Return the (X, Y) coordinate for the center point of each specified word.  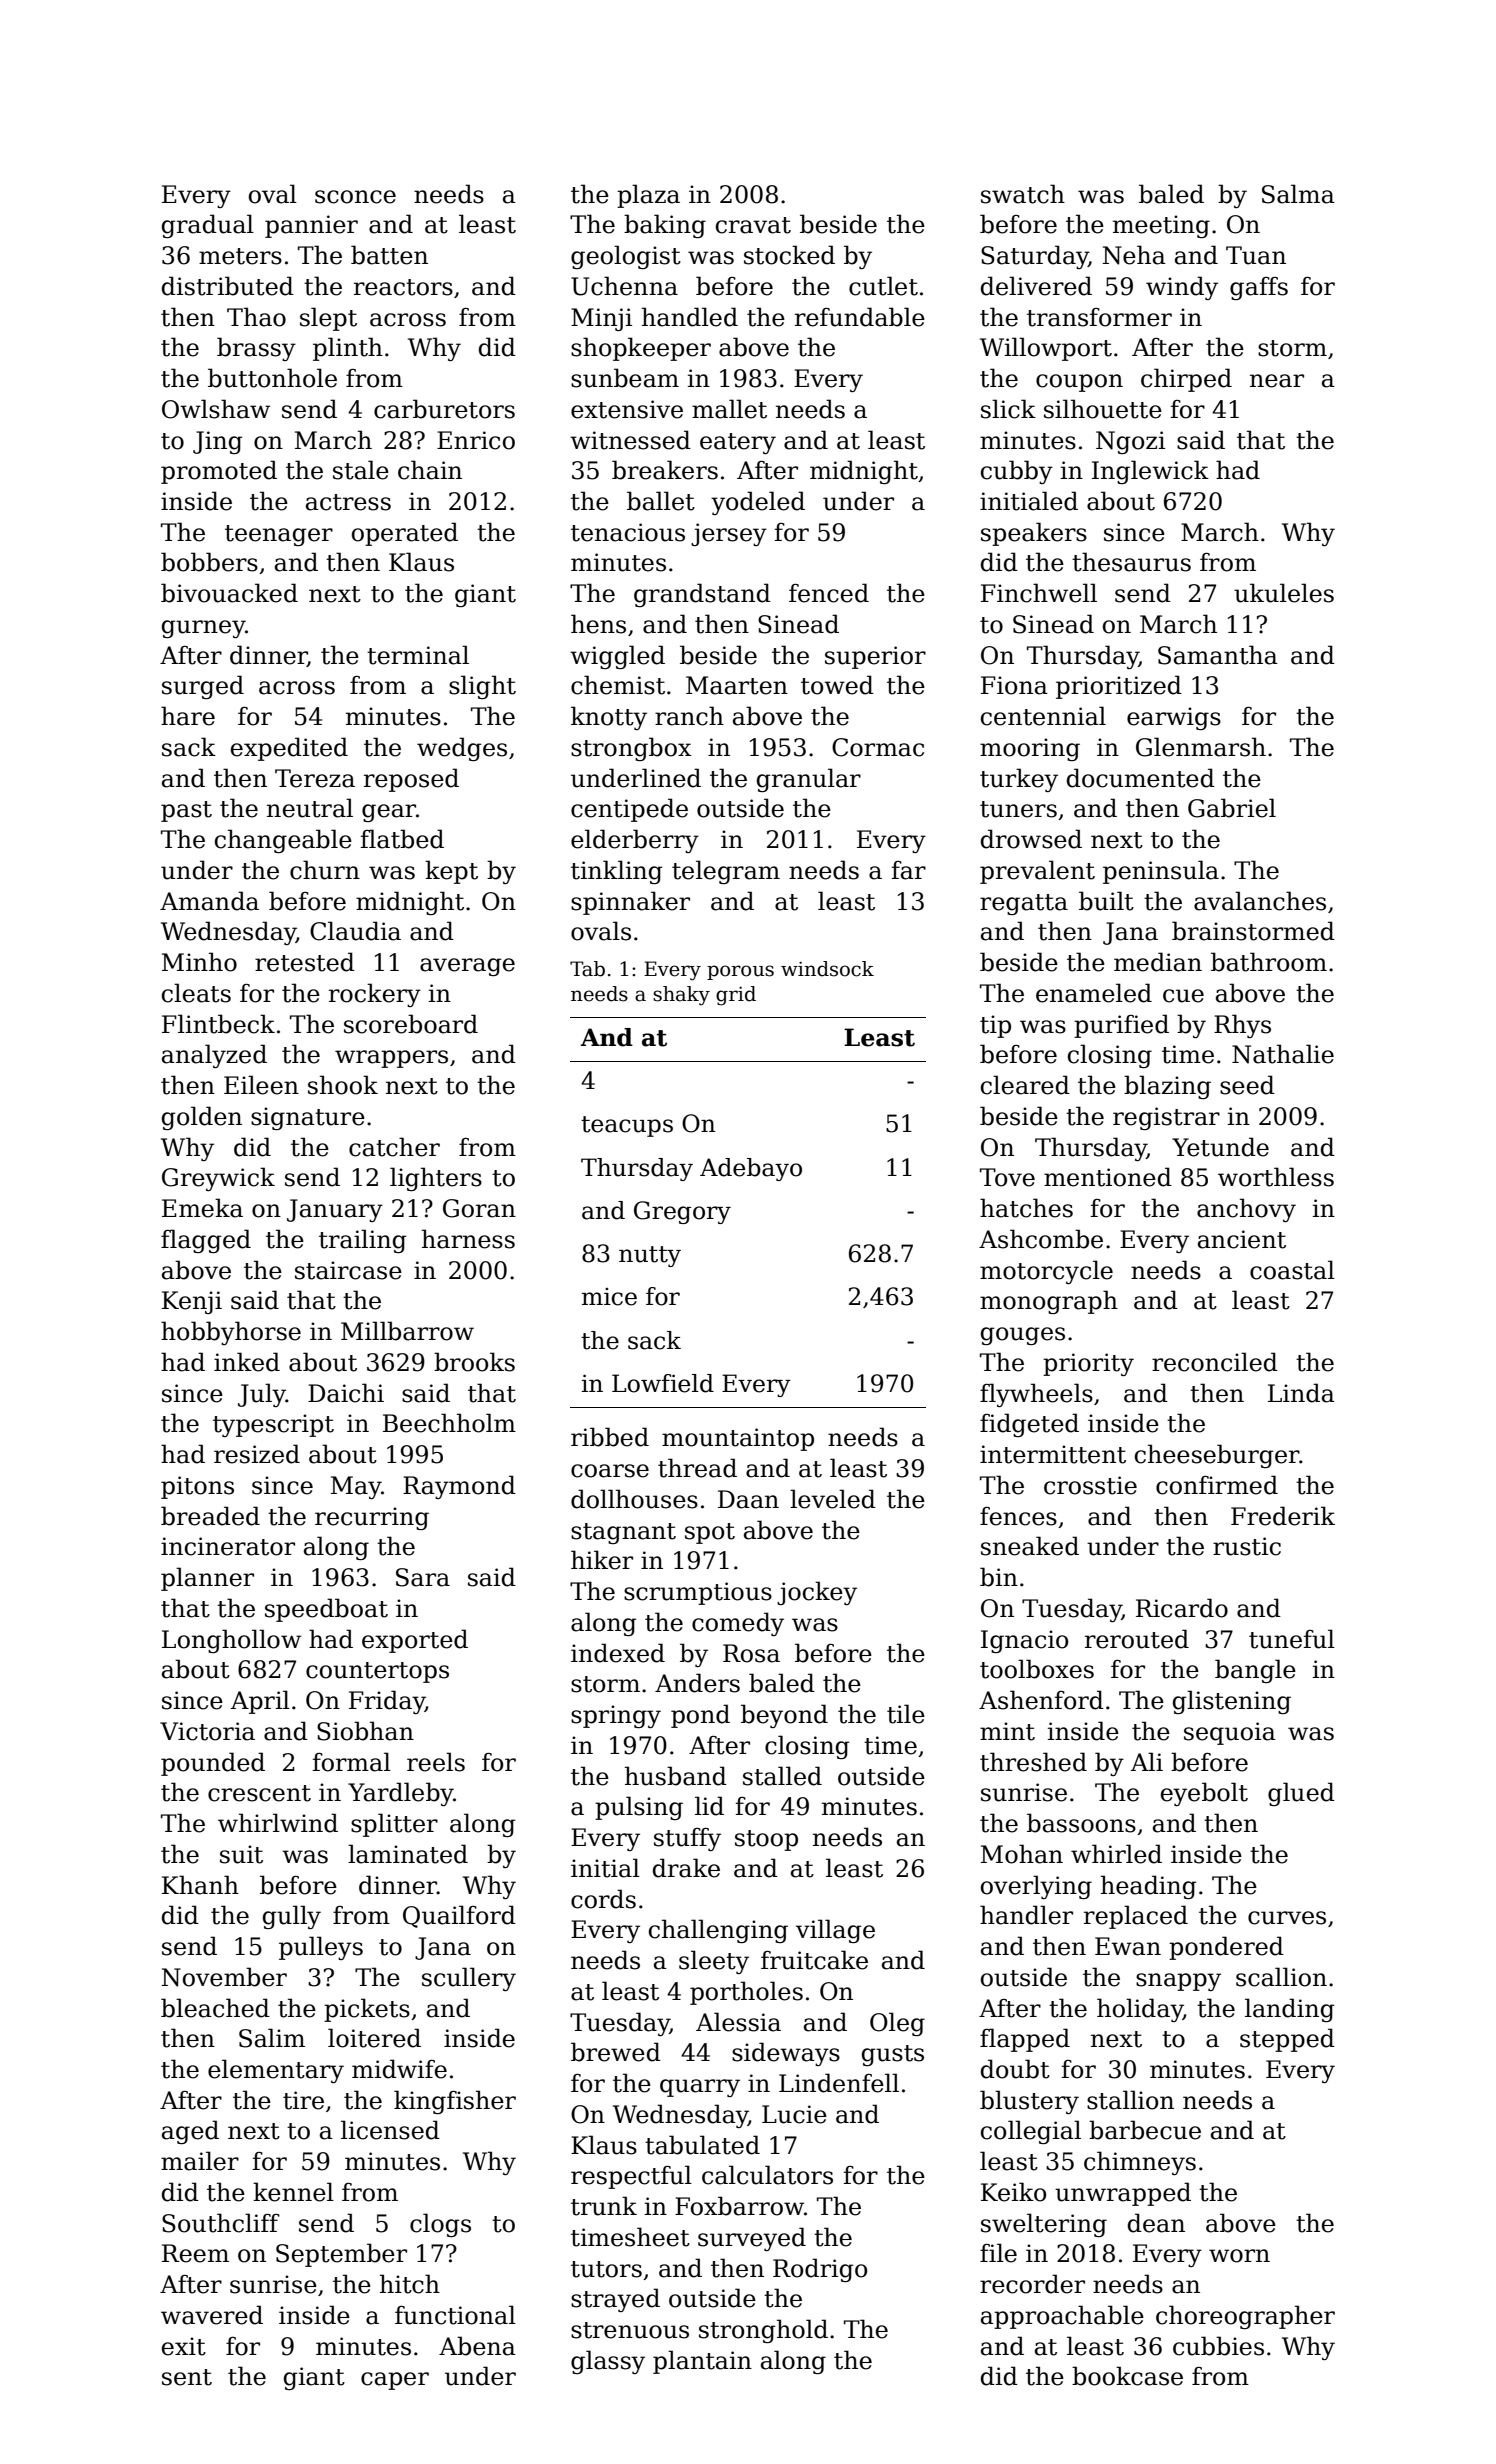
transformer (1099, 317)
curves (1287, 1918)
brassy (256, 349)
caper (395, 2381)
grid (736, 996)
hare (188, 716)
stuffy (687, 1839)
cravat (753, 225)
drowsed (1031, 839)
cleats (196, 993)
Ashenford (1041, 1700)
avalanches (1260, 901)
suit (241, 1854)
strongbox (631, 749)
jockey (817, 1593)
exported (415, 1641)
